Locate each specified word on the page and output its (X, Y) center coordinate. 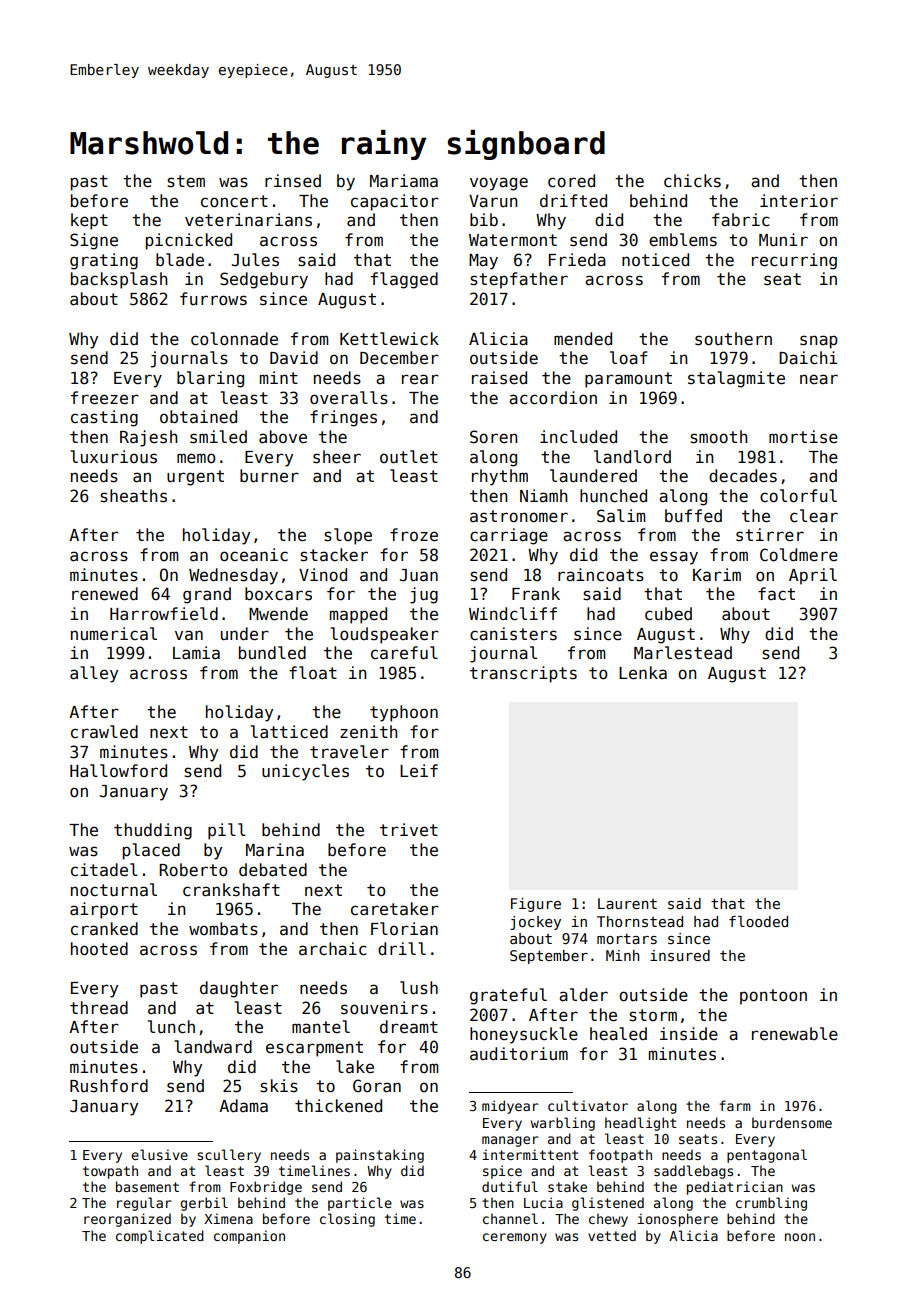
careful (404, 653)
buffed (693, 516)
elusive (159, 1154)
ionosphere (677, 1220)
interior (799, 201)
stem (186, 181)
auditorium (519, 1054)
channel (510, 1218)
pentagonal (767, 1156)
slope (348, 536)
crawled (104, 732)
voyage (499, 184)
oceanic (254, 555)
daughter (239, 989)
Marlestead (683, 653)
